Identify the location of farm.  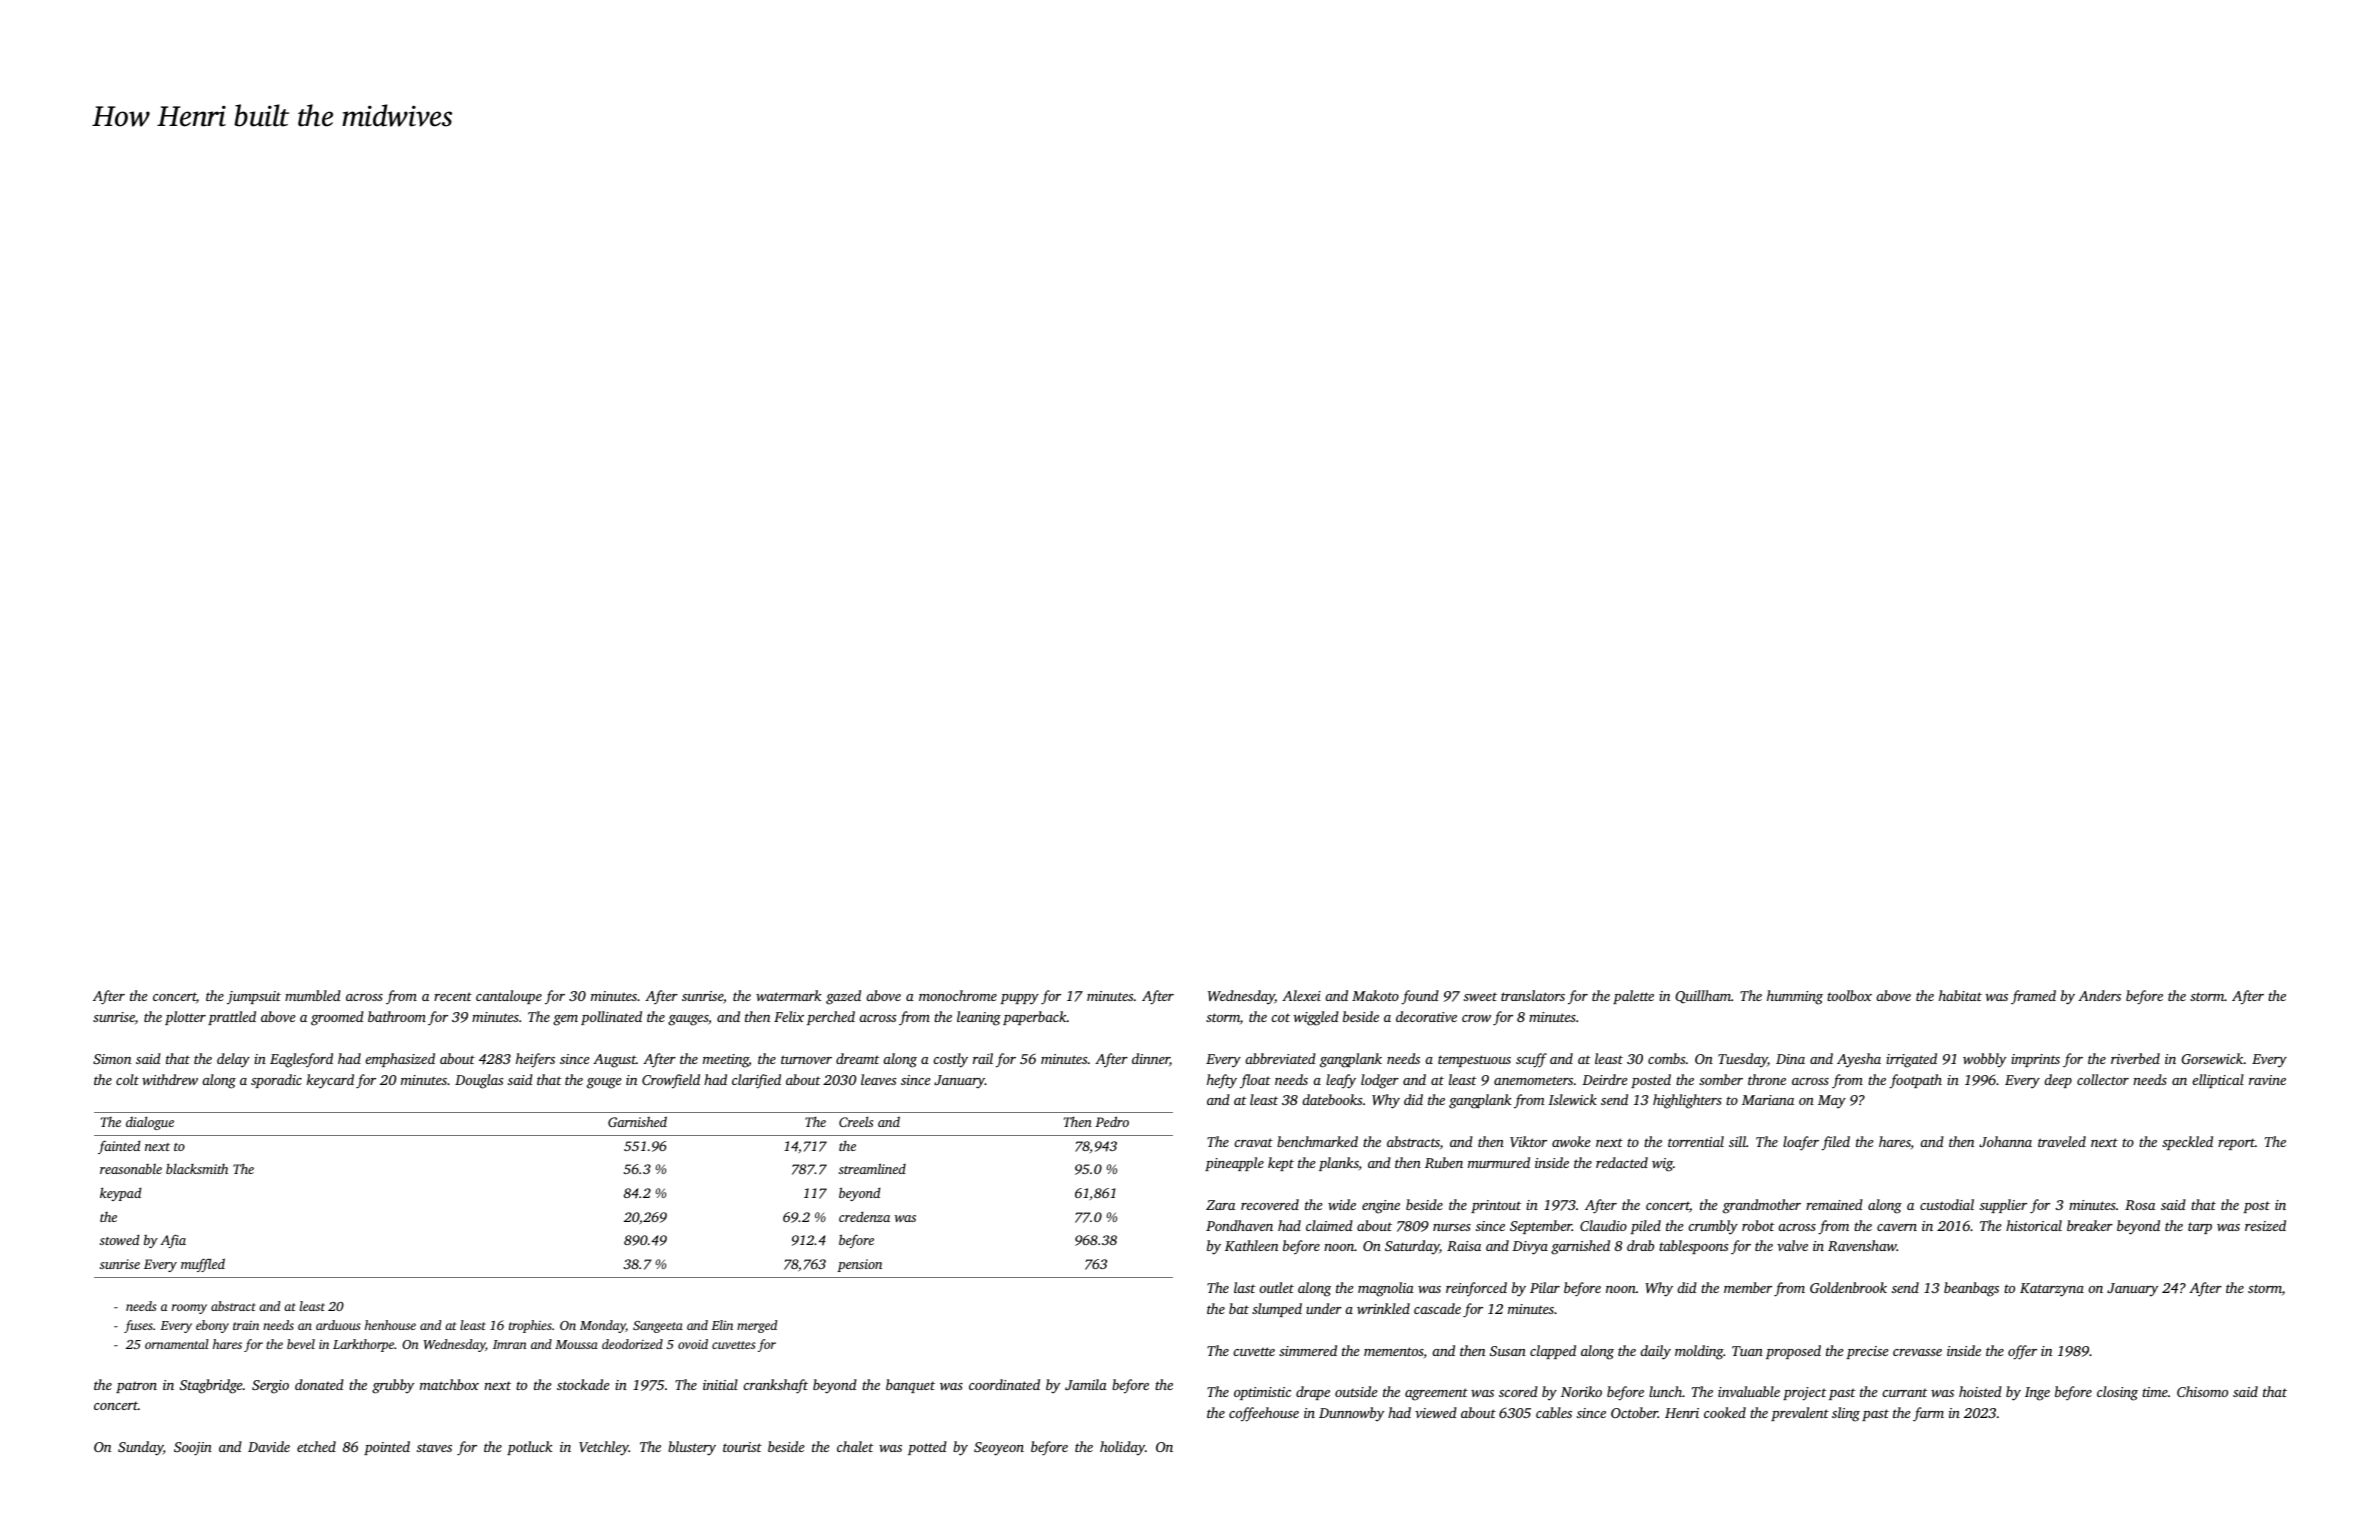
(1928, 1414).
